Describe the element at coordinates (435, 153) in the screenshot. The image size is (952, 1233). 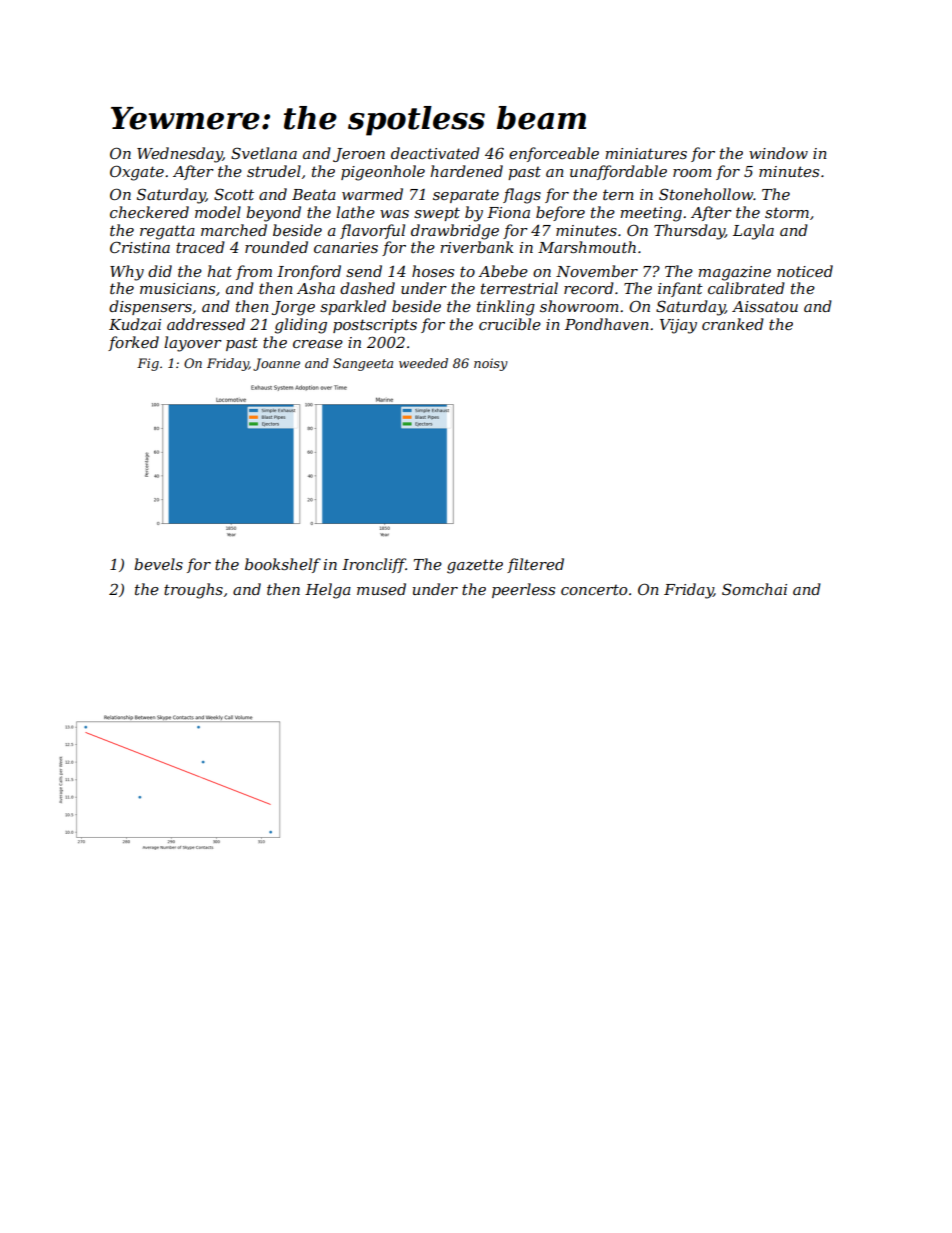
I see `deactivated` at that location.
